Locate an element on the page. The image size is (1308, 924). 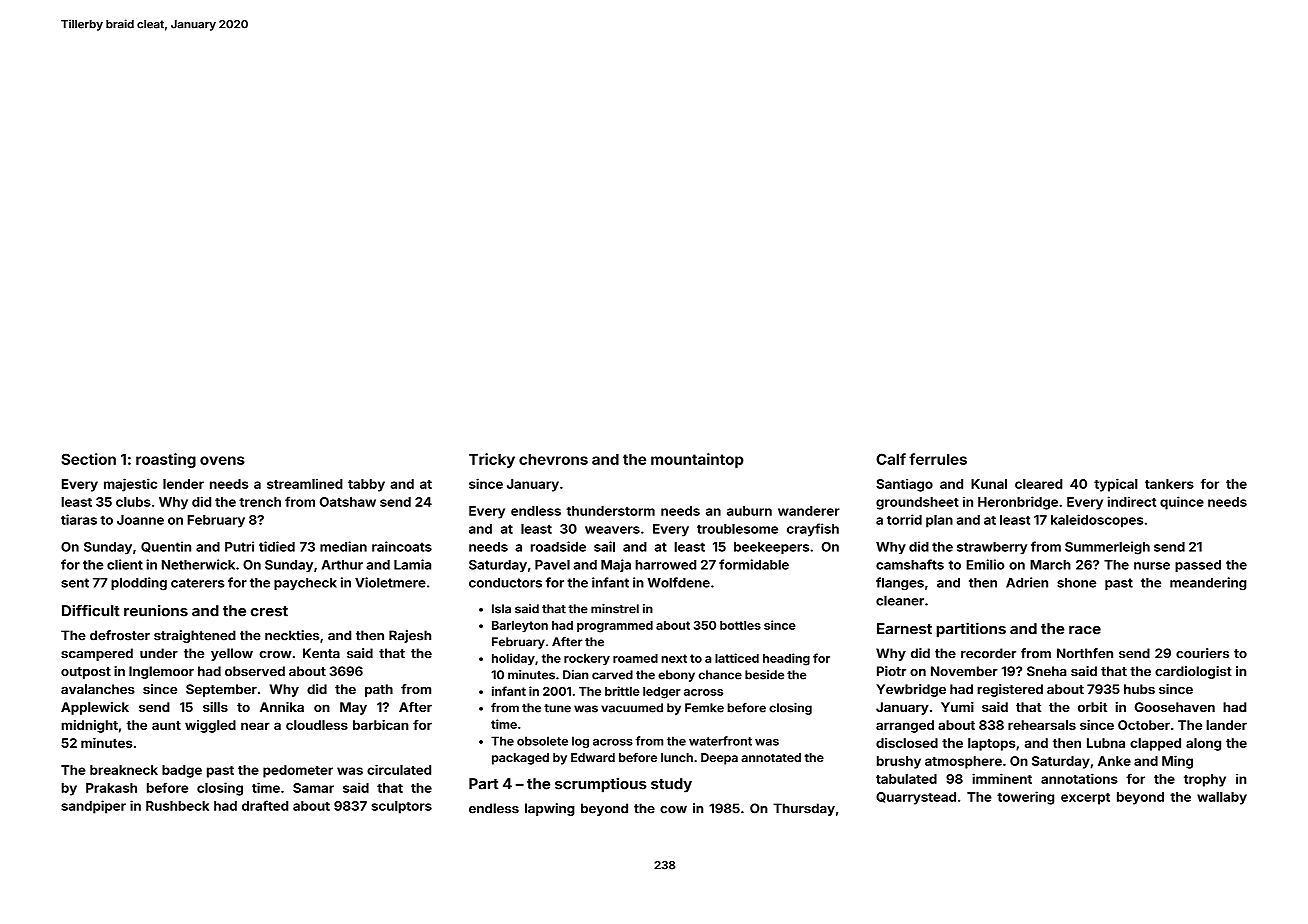
annotations is located at coordinates (1079, 778).
